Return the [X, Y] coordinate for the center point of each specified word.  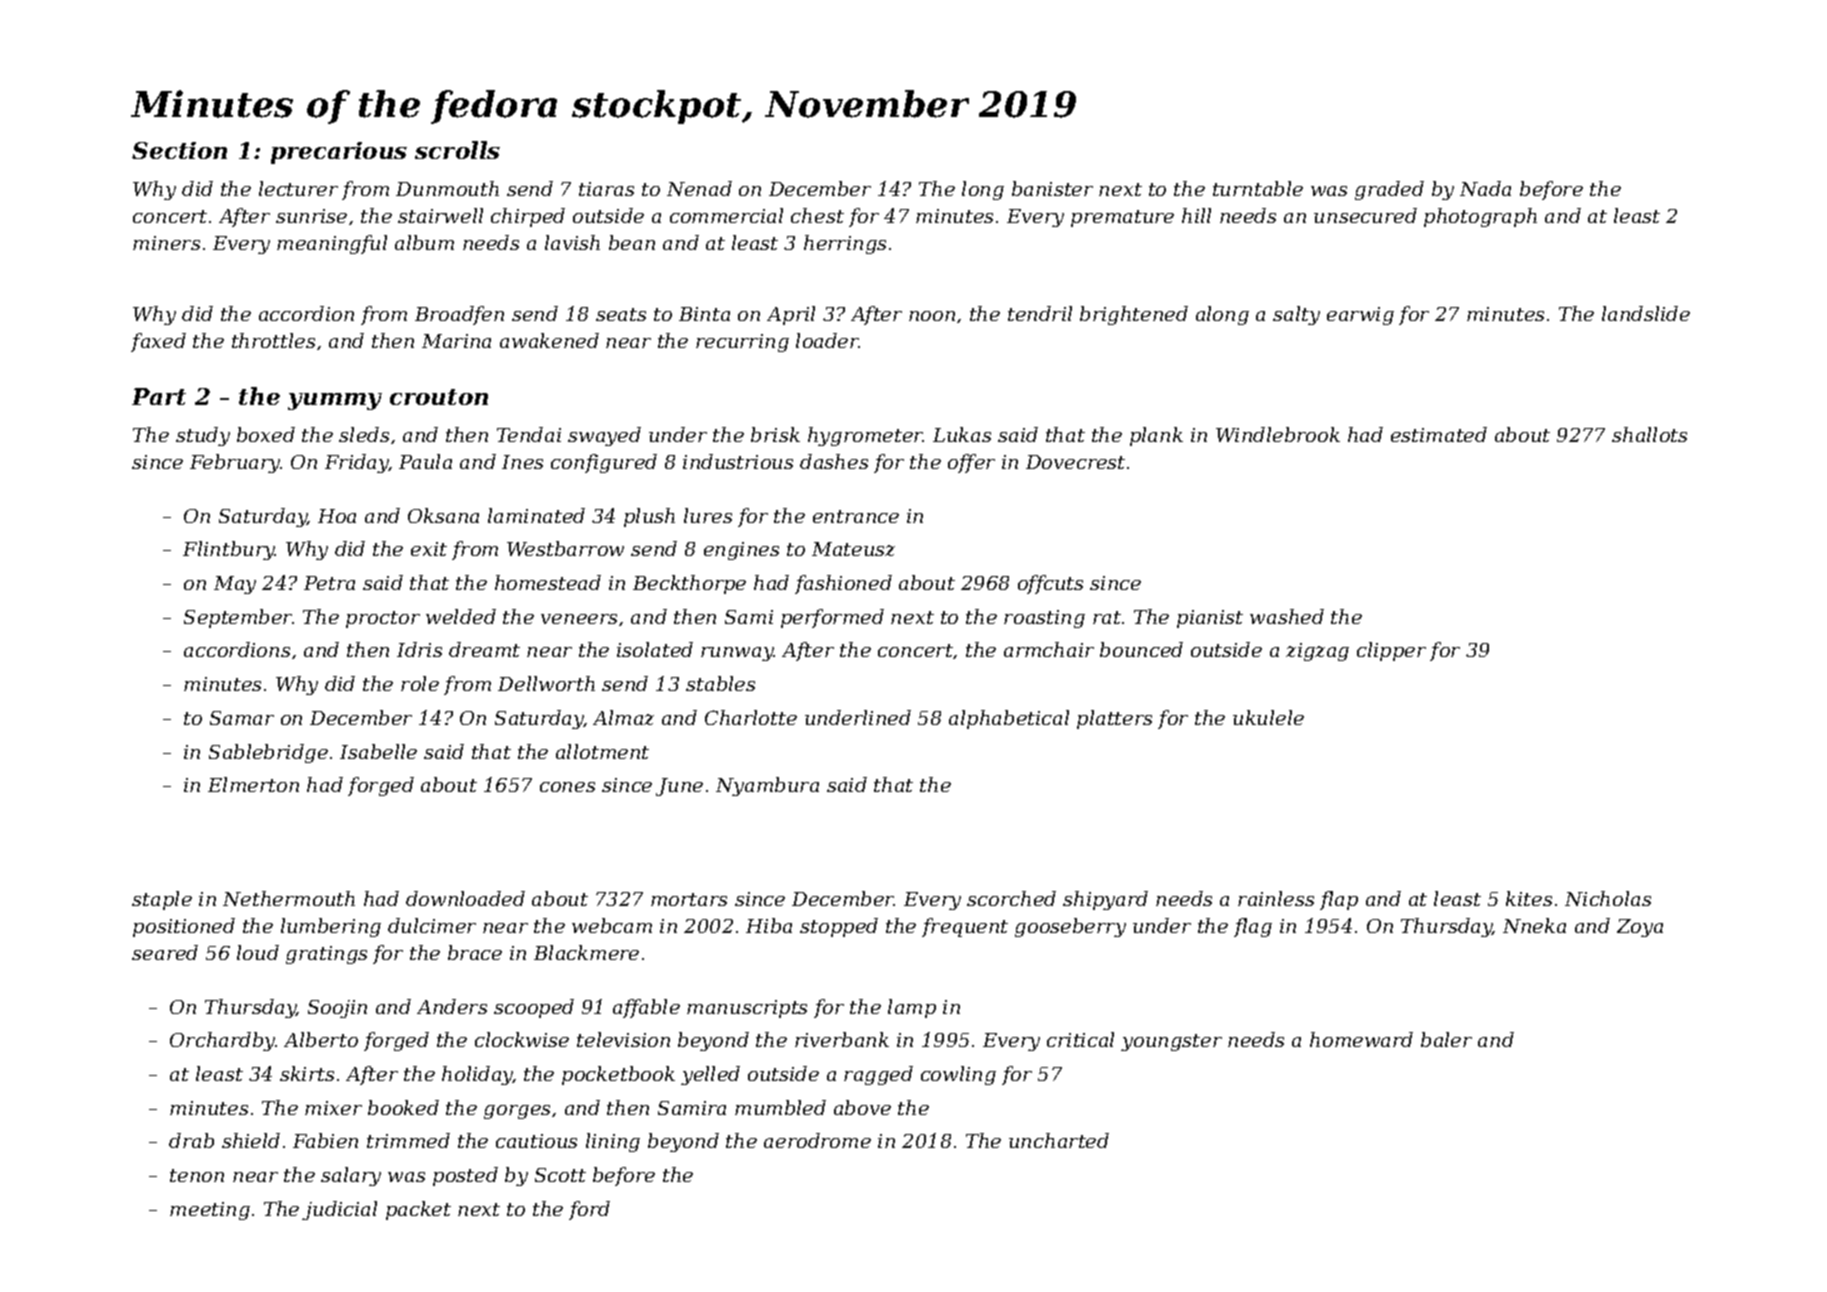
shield [251, 1140]
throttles [273, 340]
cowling [958, 1075]
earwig [1360, 316]
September [238, 618]
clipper [1391, 651]
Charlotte [751, 717]
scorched [1011, 898]
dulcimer [432, 925]
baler [1446, 1039]
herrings [845, 244]
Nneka [1534, 925]
